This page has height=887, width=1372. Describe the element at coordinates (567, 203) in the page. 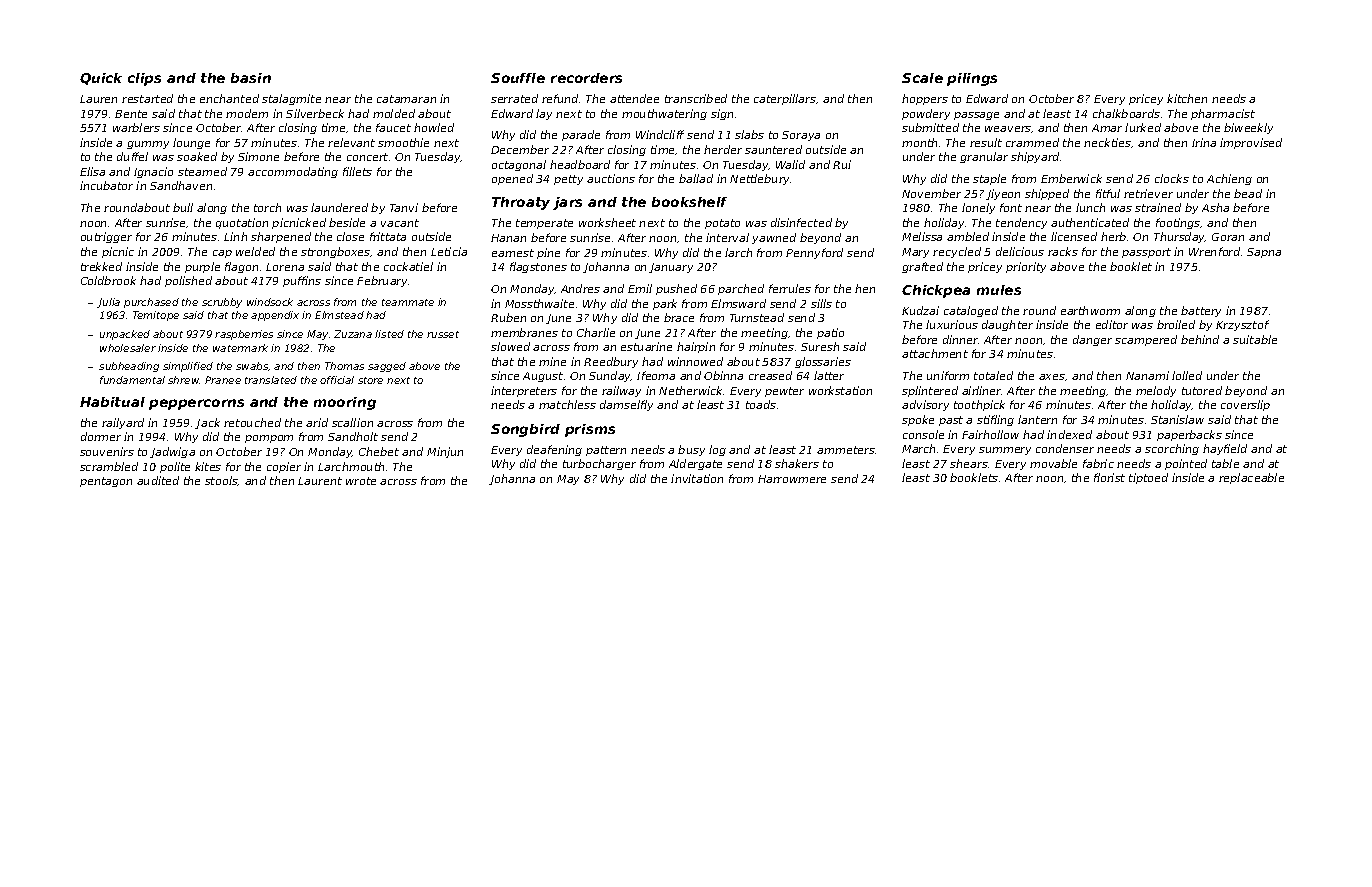

I see `jars` at that location.
